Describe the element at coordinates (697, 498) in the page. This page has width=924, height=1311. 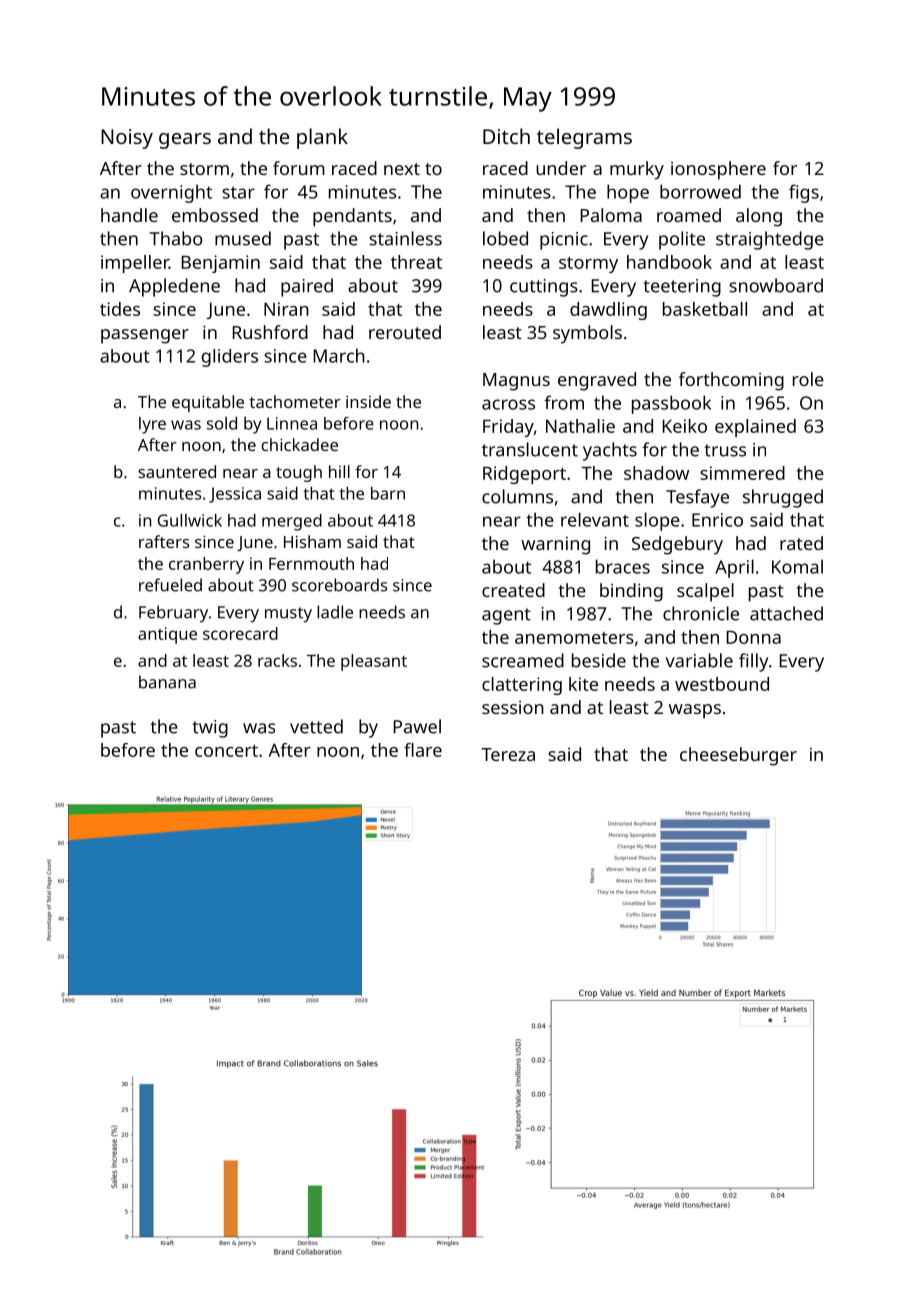
I see `Tesfaye` at that location.
